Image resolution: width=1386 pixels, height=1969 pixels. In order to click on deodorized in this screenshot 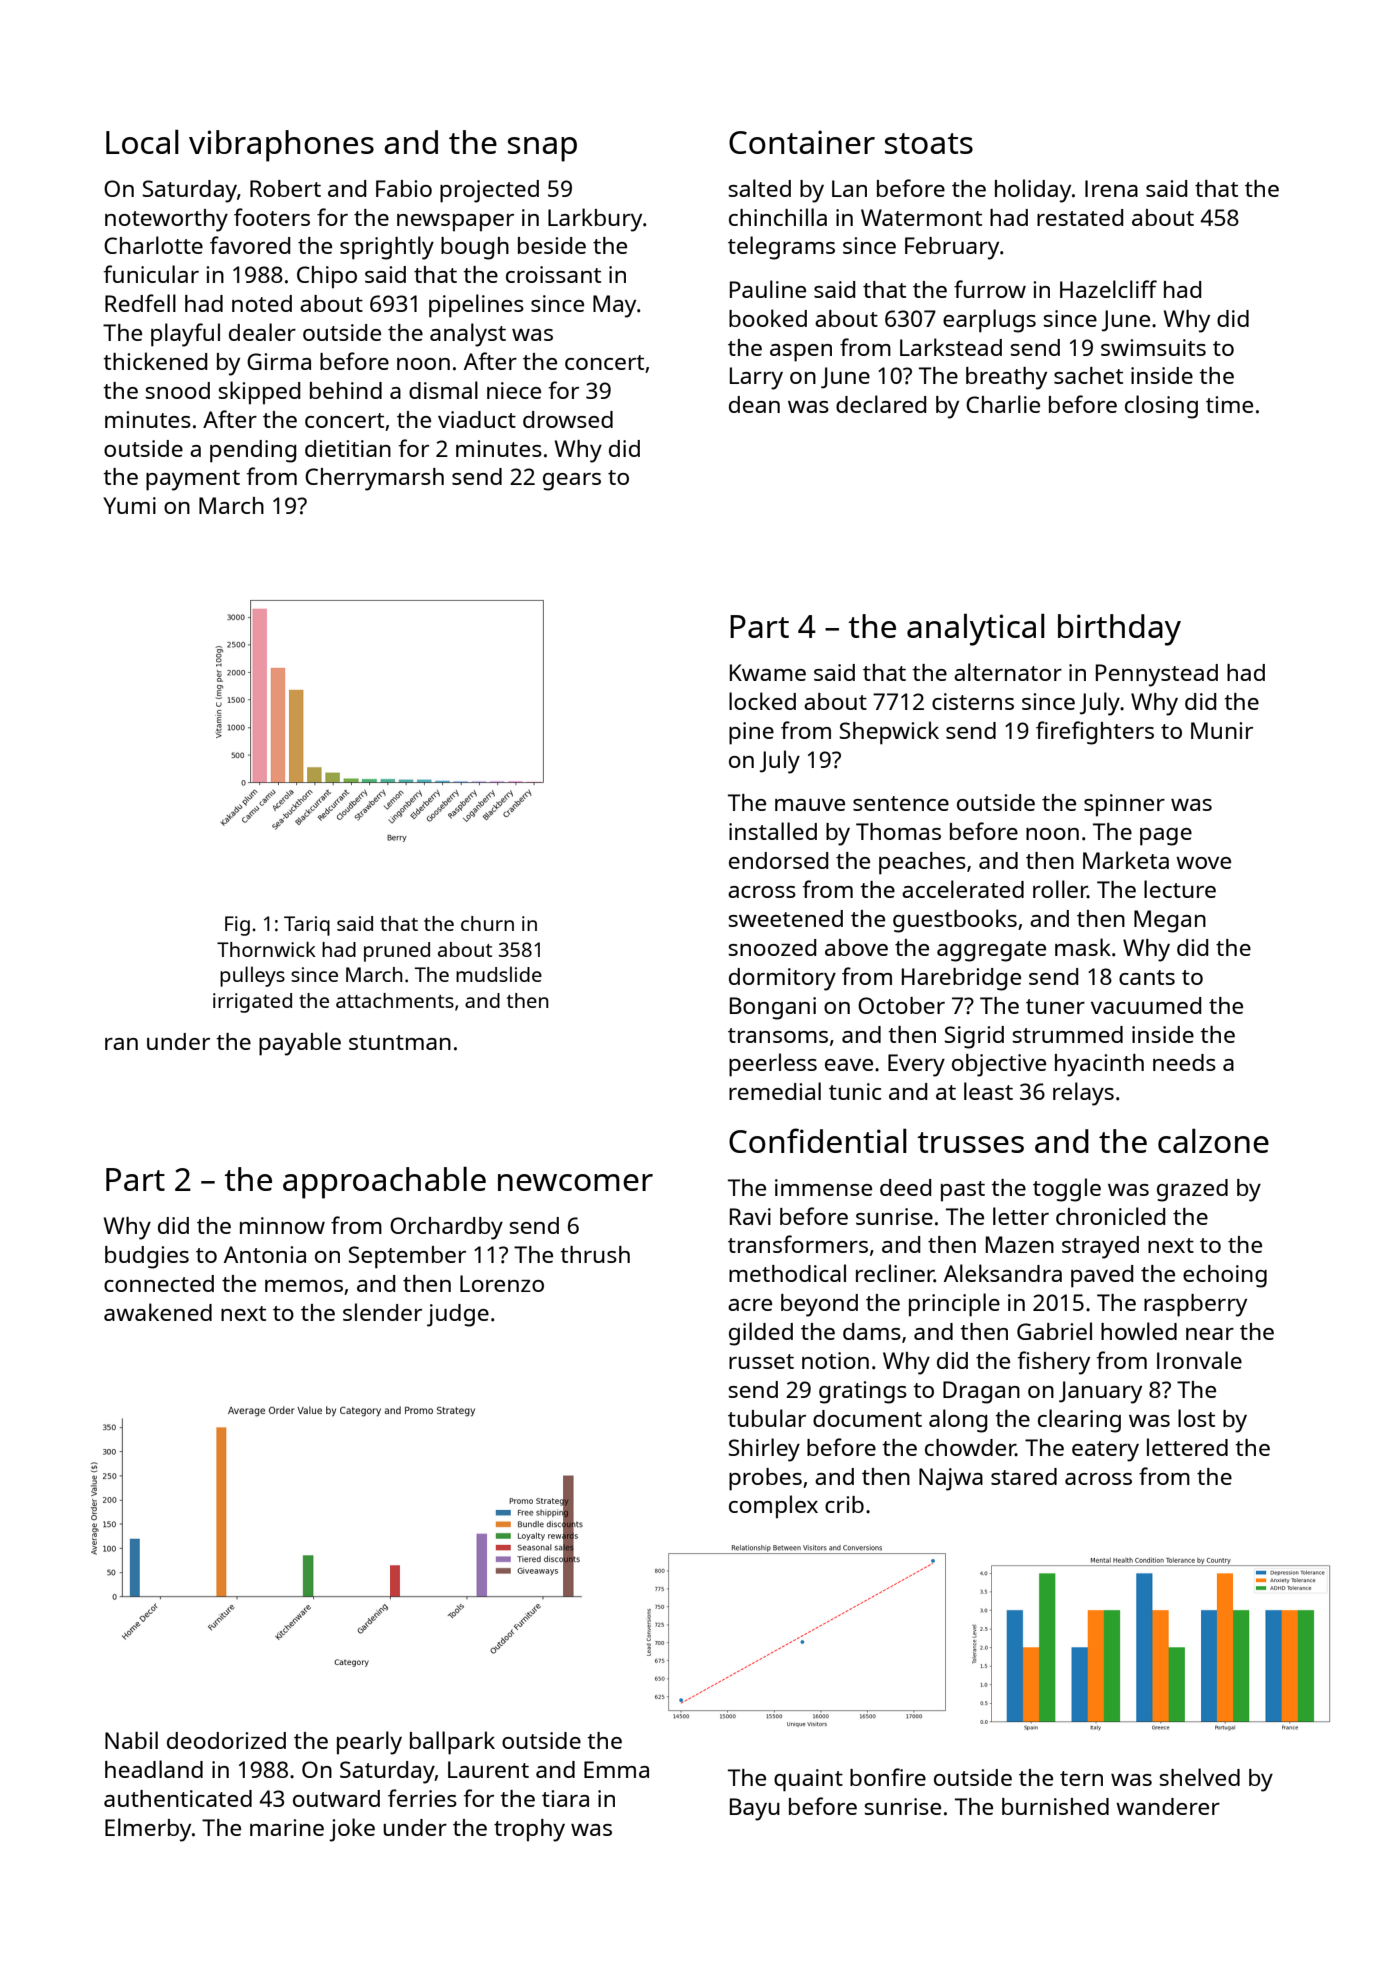, I will do `click(226, 1740)`.
